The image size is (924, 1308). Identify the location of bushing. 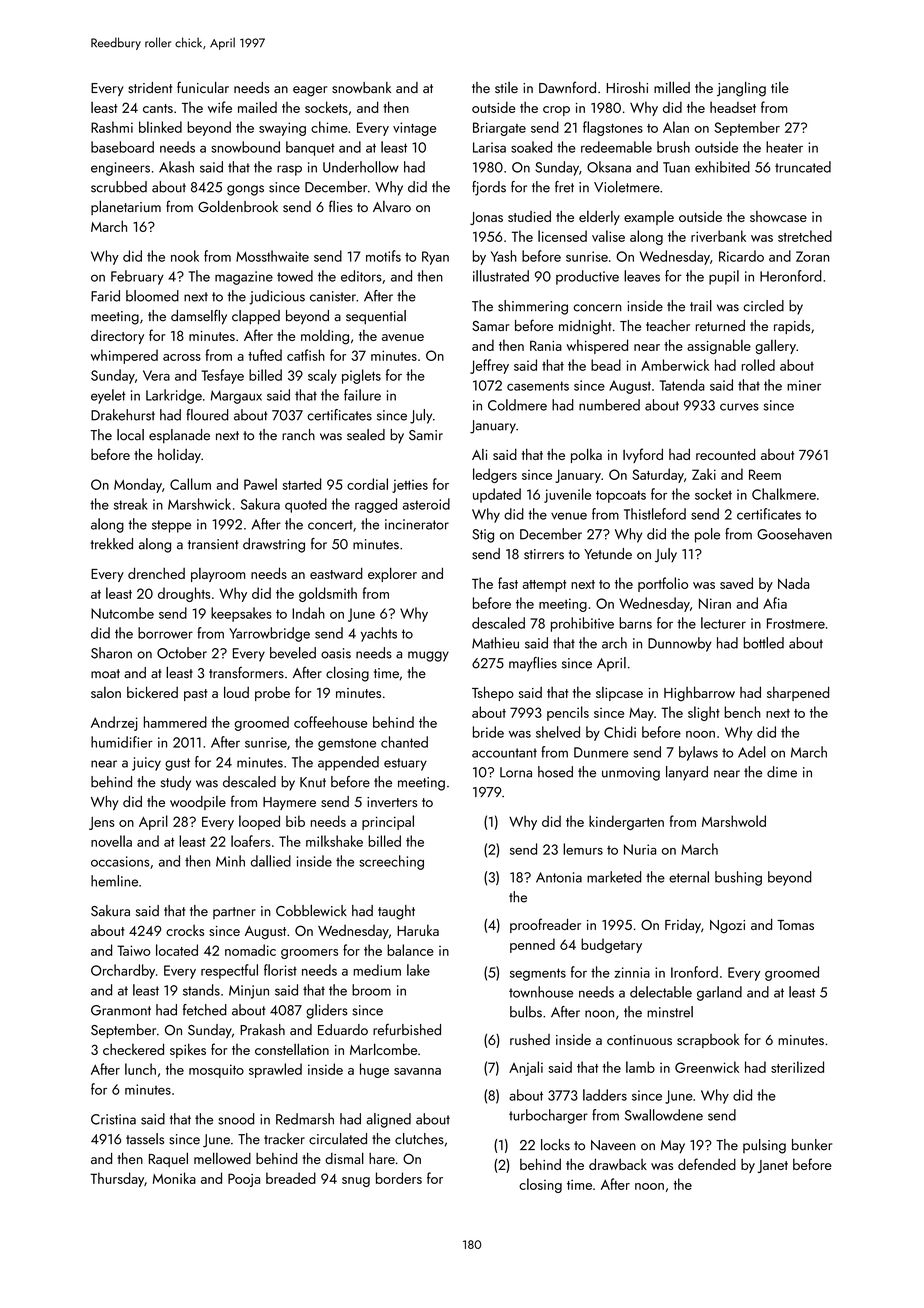
(738, 878).
